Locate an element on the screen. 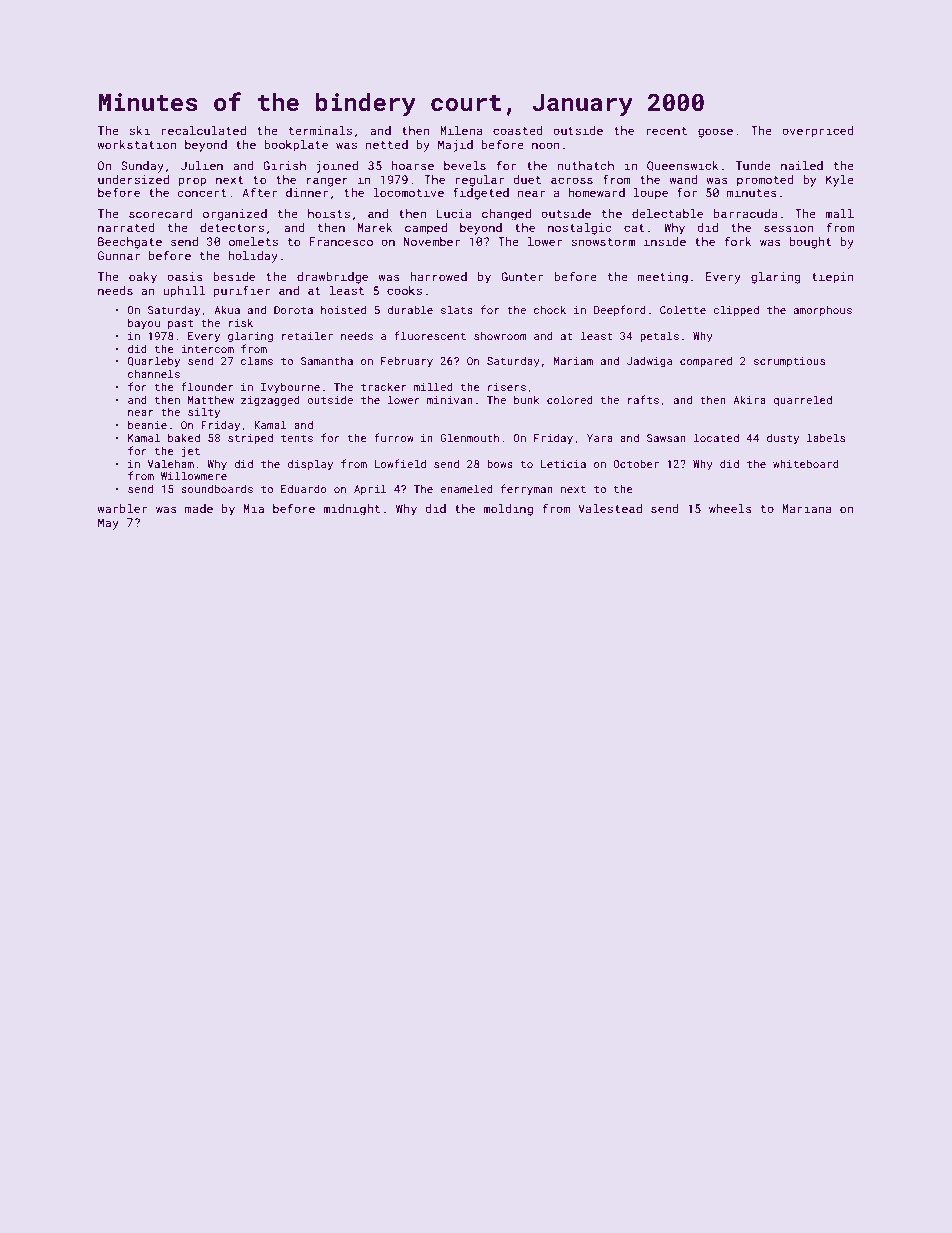 This screenshot has height=1233, width=952. Mariam is located at coordinates (573, 361).
